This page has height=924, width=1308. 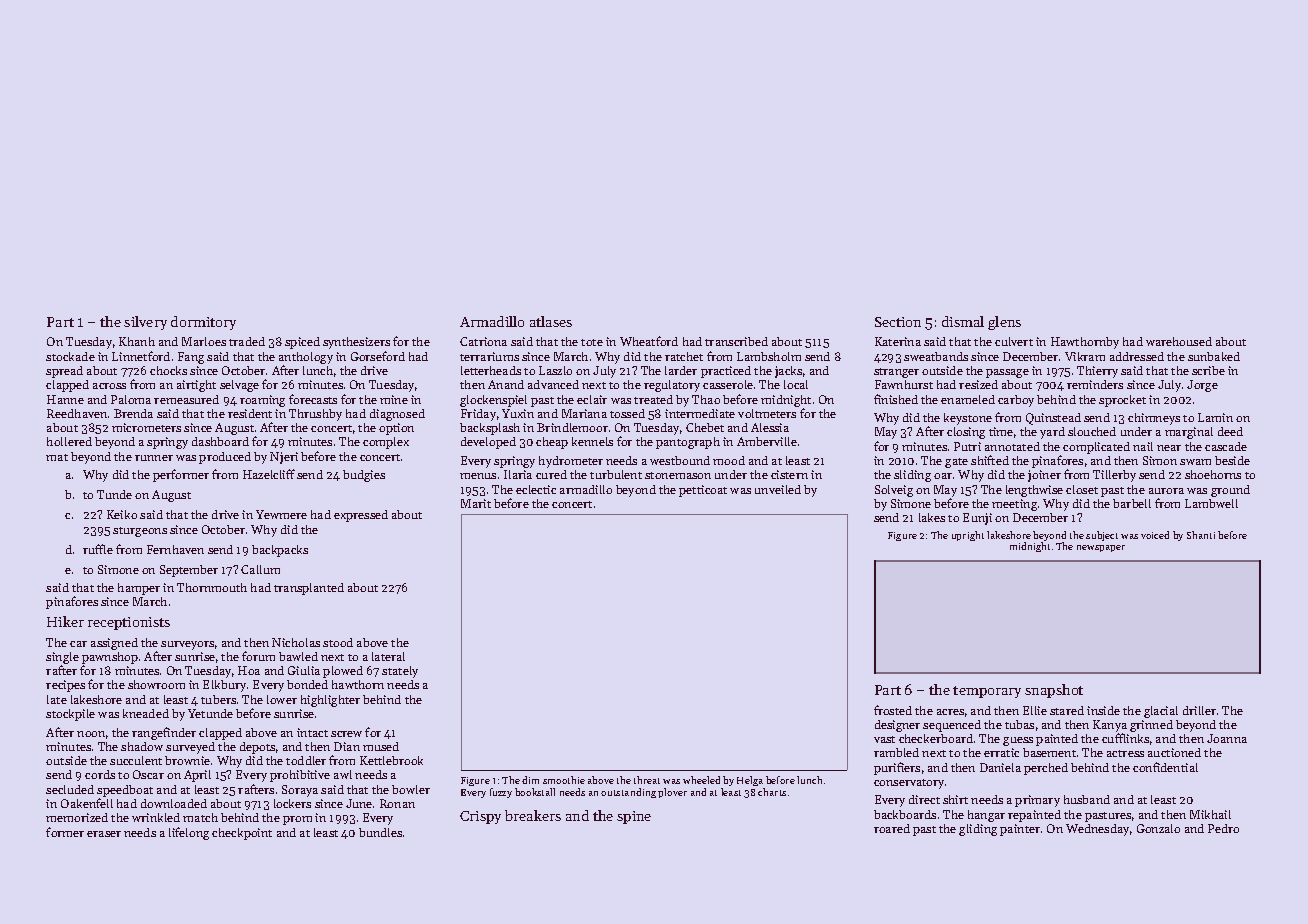 I want to click on Marit, so click(x=476, y=503).
